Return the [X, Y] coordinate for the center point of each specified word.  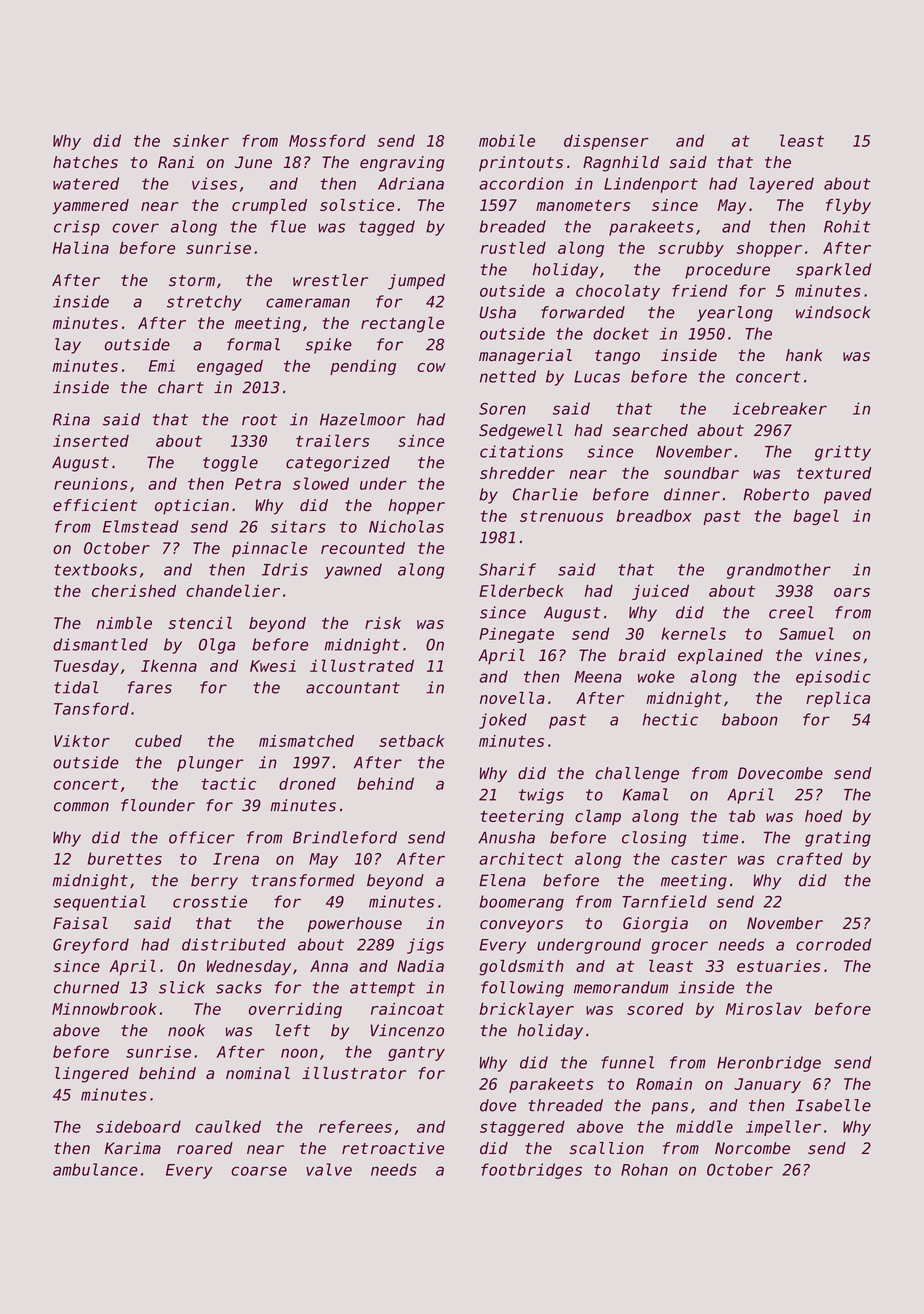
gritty [843, 453]
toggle [230, 464]
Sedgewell [521, 432]
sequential [99, 903]
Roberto [776, 494]
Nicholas [406, 526]
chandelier [233, 590]
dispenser [606, 142]
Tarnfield [664, 901]
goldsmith [521, 967]
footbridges [531, 1171]
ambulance [95, 1169]
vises [214, 183]
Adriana [411, 183]
